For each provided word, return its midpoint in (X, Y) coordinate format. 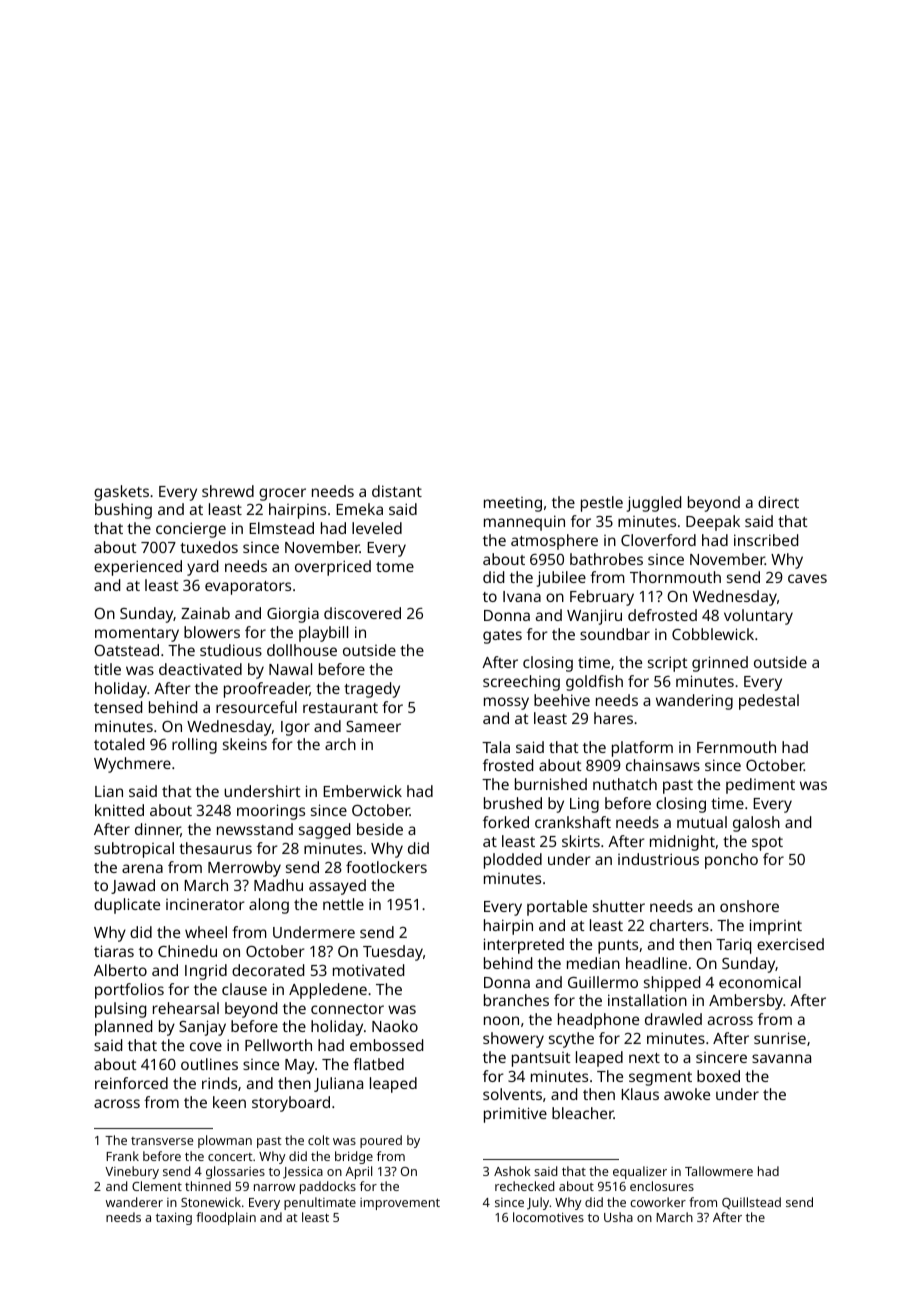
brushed (513, 803)
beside (380, 829)
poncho (731, 861)
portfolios (129, 991)
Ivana (522, 596)
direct (778, 502)
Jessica (303, 1172)
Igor (295, 728)
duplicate (127, 906)
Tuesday (393, 953)
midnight (682, 843)
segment (660, 1079)
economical (760, 982)
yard (202, 568)
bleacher (583, 1113)
